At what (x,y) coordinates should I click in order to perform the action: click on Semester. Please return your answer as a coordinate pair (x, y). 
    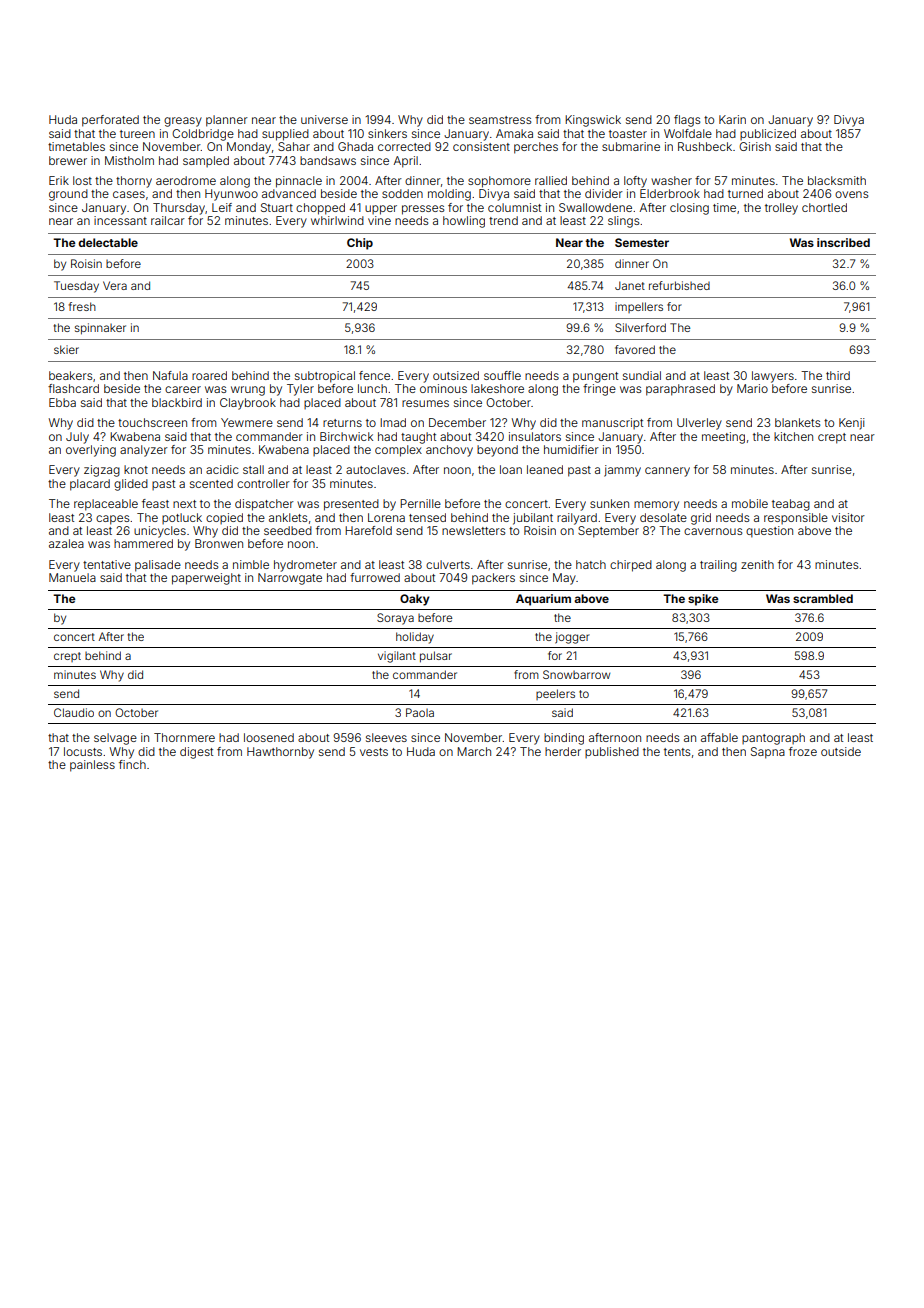
    Looking at the image, I should click on (642, 242).
